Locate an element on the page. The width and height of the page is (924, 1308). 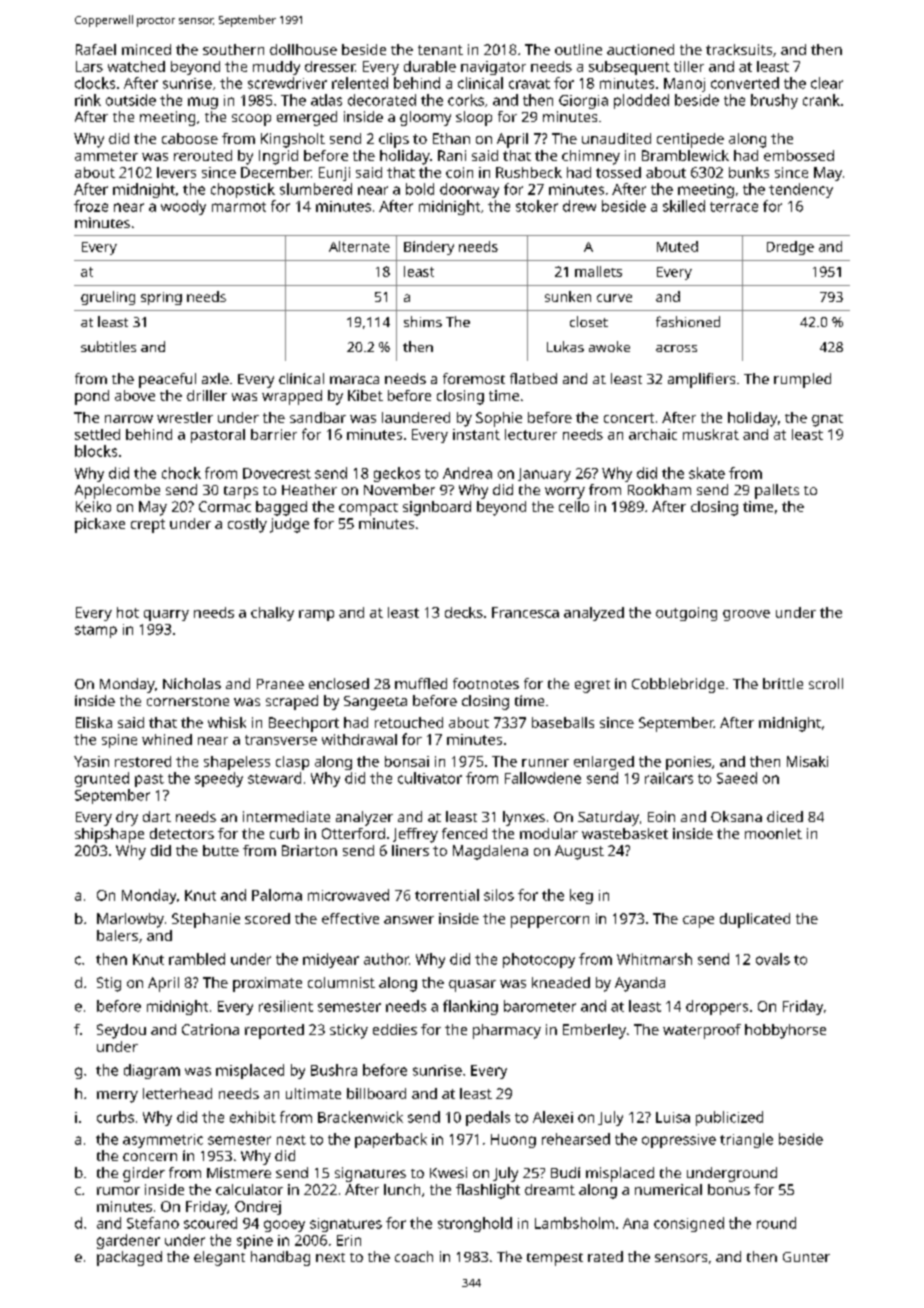
exhibit is located at coordinates (253, 1117).
